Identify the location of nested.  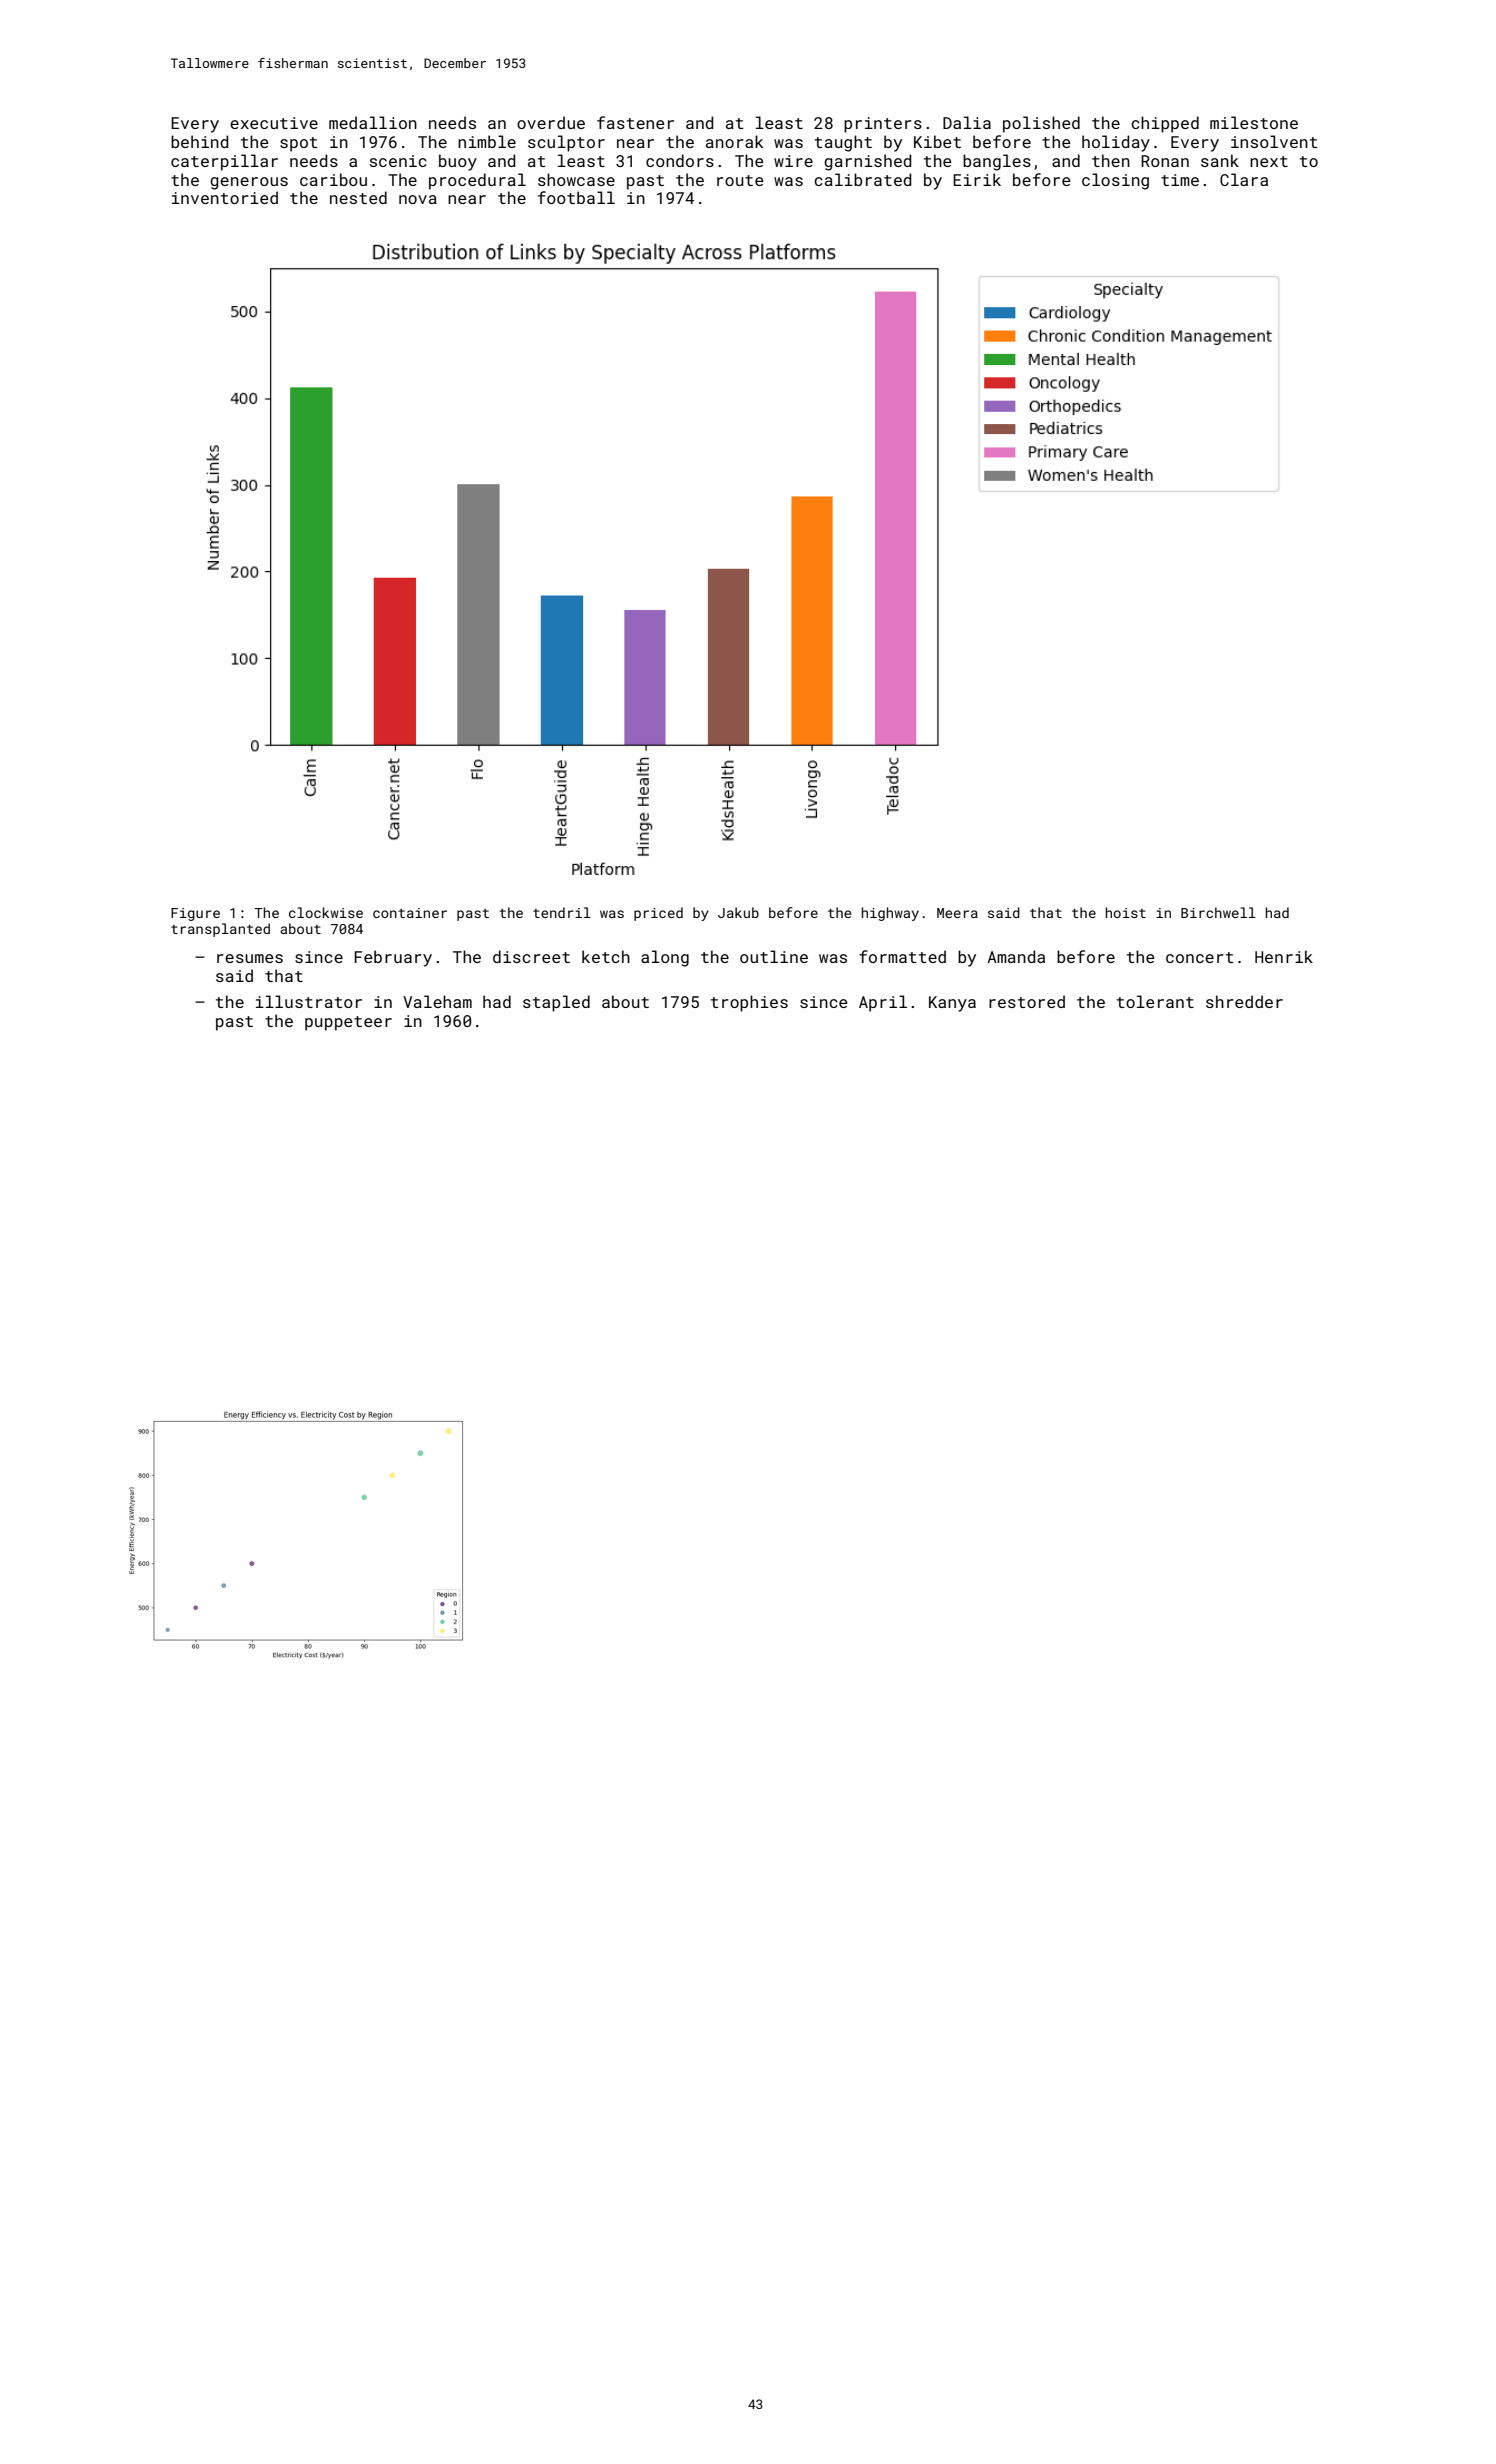
(358, 197).
